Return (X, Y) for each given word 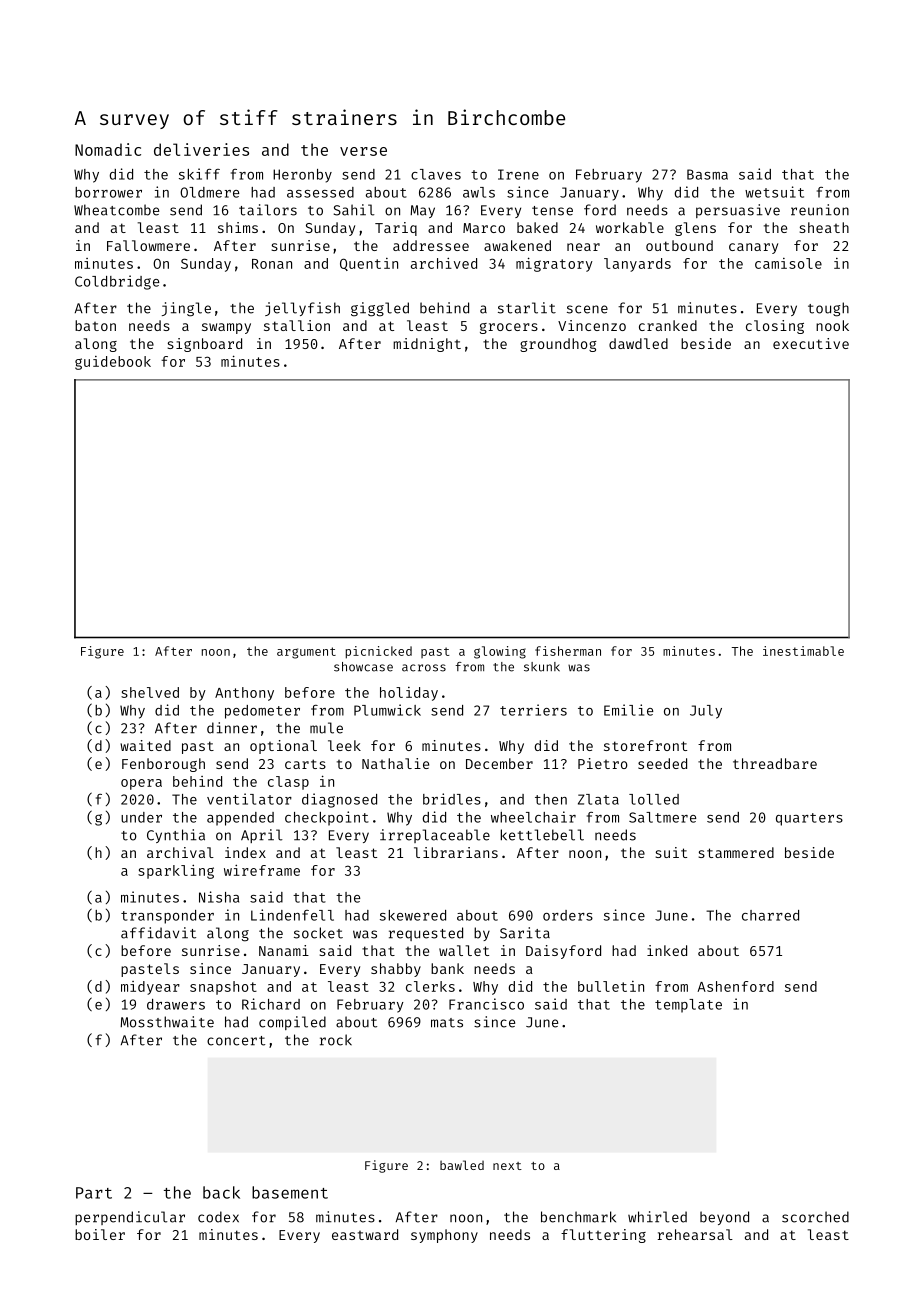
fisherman (568, 651)
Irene (518, 174)
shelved (150, 692)
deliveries (201, 149)
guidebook (113, 363)
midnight (427, 345)
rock (336, 1040)
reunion (820, 210)
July (706, 712)
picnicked (379, 652)
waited (145, 745)
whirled (657, 1217)
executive (811, 343)
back (221, 1192)
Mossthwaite (167, 1022)
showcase (363, 667)
